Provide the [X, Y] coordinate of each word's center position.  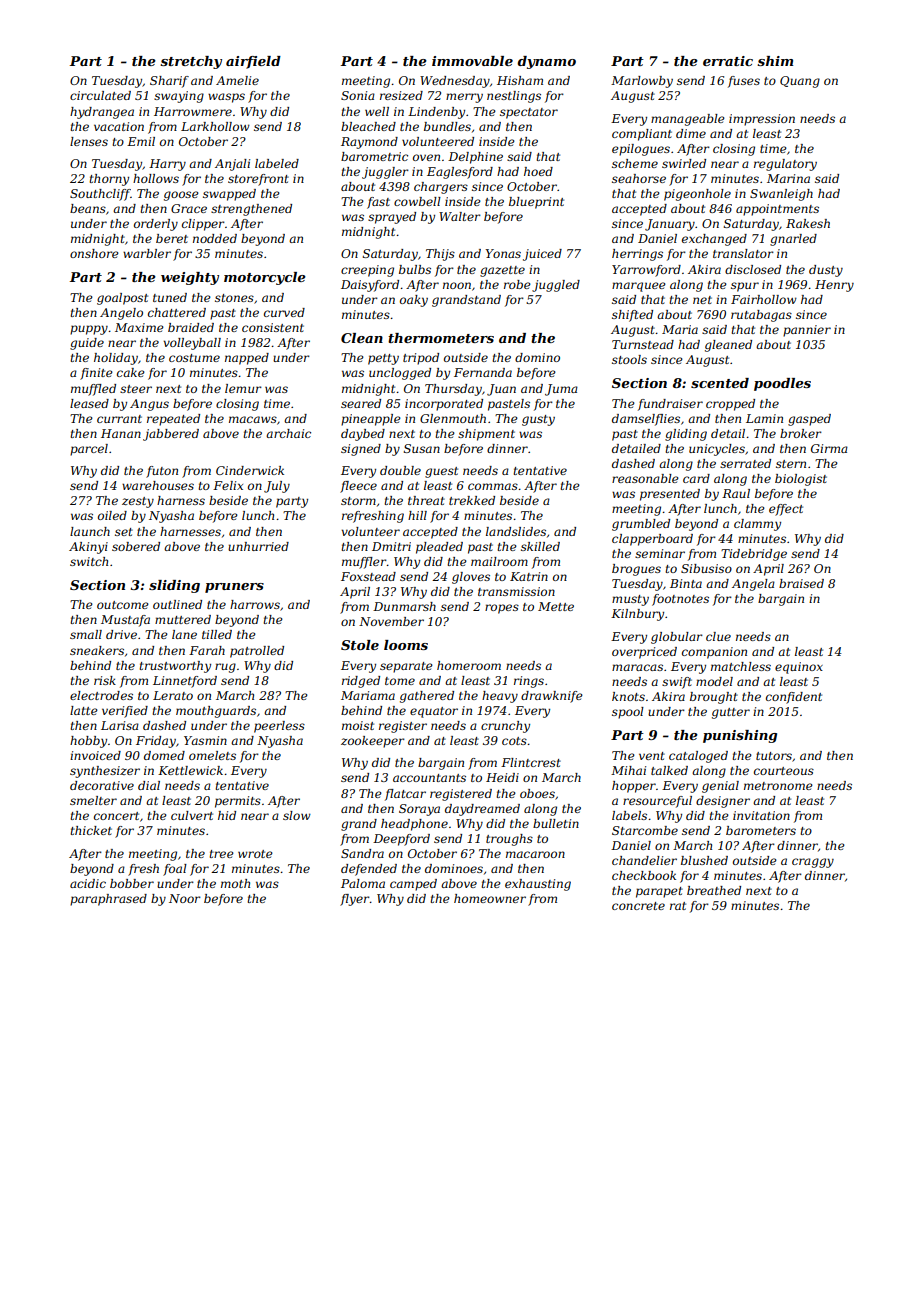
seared [361, 403]
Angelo [121, 314]
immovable [472, 61]
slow [297, 815]
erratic [728, 61]
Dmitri [391, 546]
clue [718, 636]
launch [90, 531]
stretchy [191, 62]
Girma [829, 448]
